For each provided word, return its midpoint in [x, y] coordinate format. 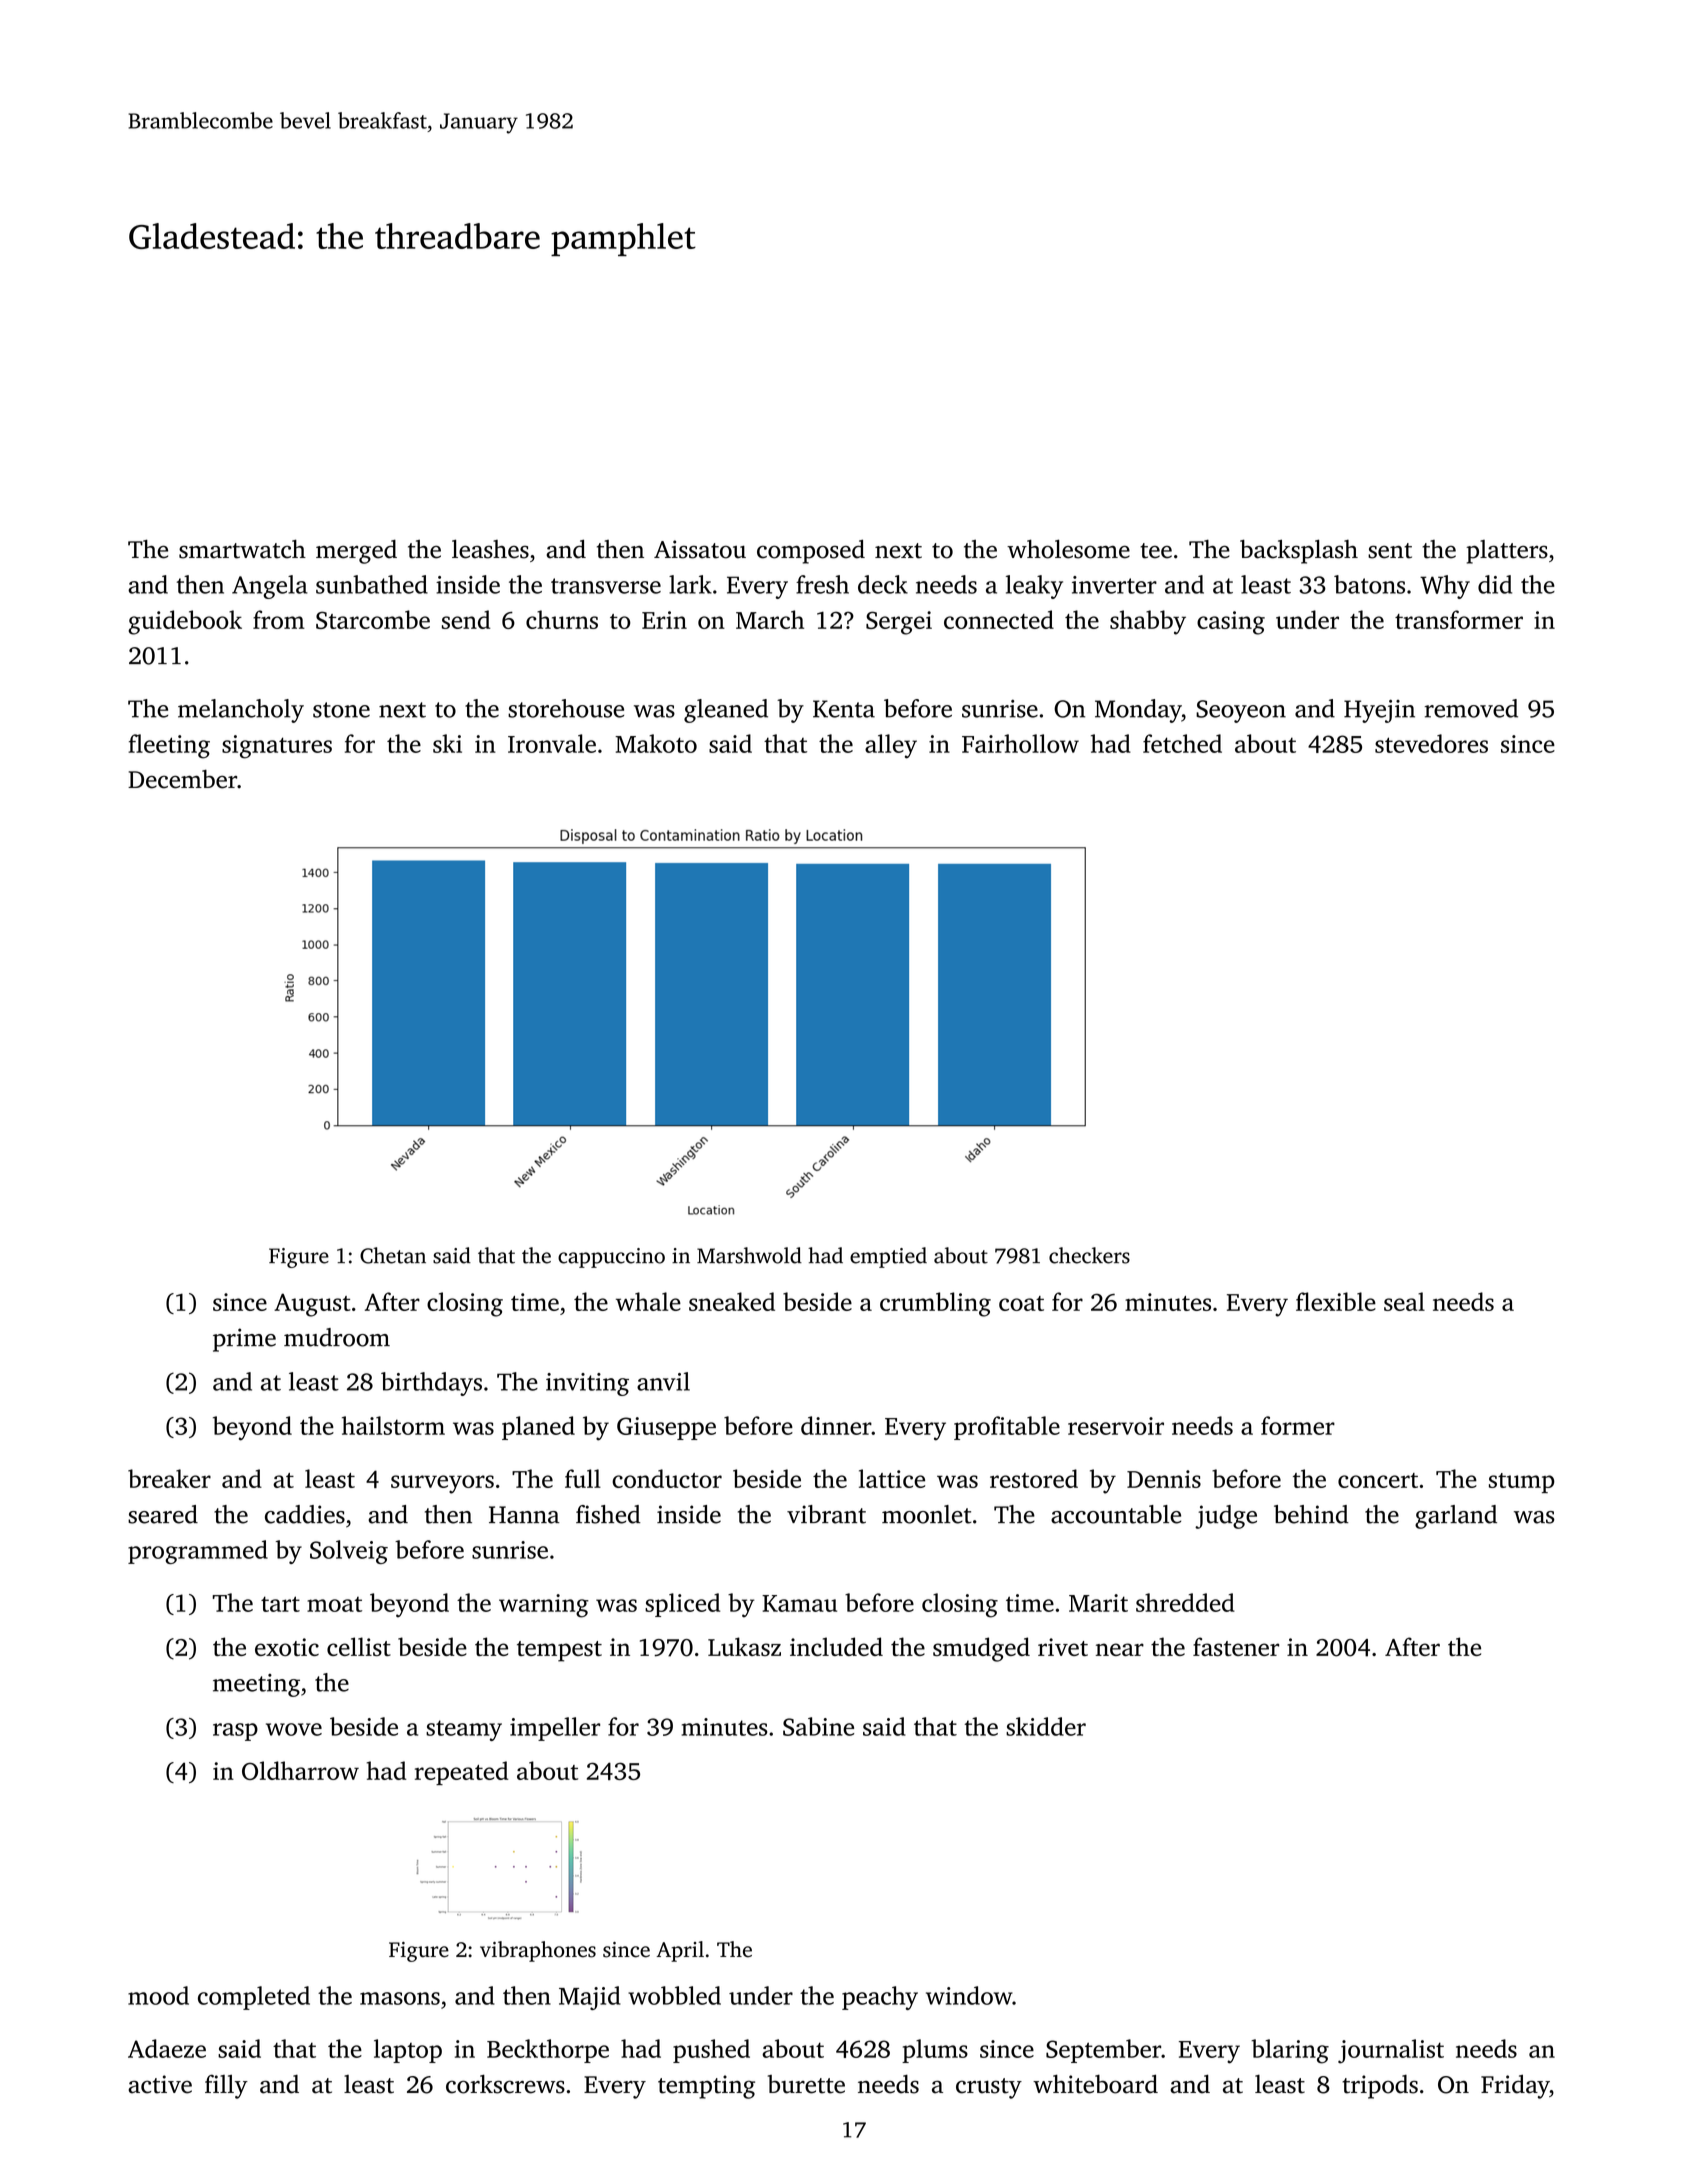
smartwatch [242, 549]
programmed [198, 1552]
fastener [1236, 1646]
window [969, 1995]
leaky [1034, 587]
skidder [1046, 1726]
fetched [1182, 743]
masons [400, 1998]
